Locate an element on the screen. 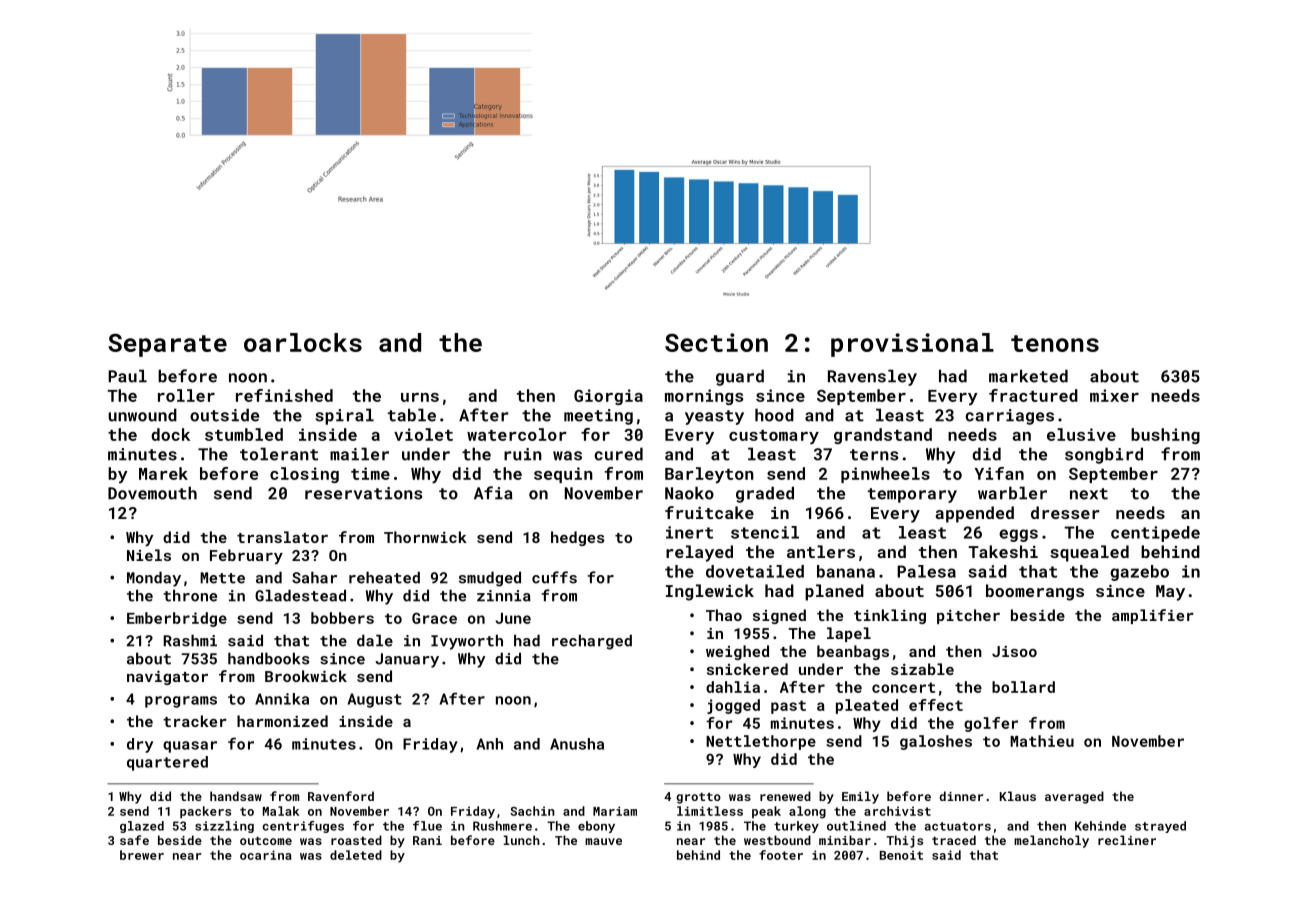 The image size is (1308, 924). throne is located at coordinates (190, 595).
